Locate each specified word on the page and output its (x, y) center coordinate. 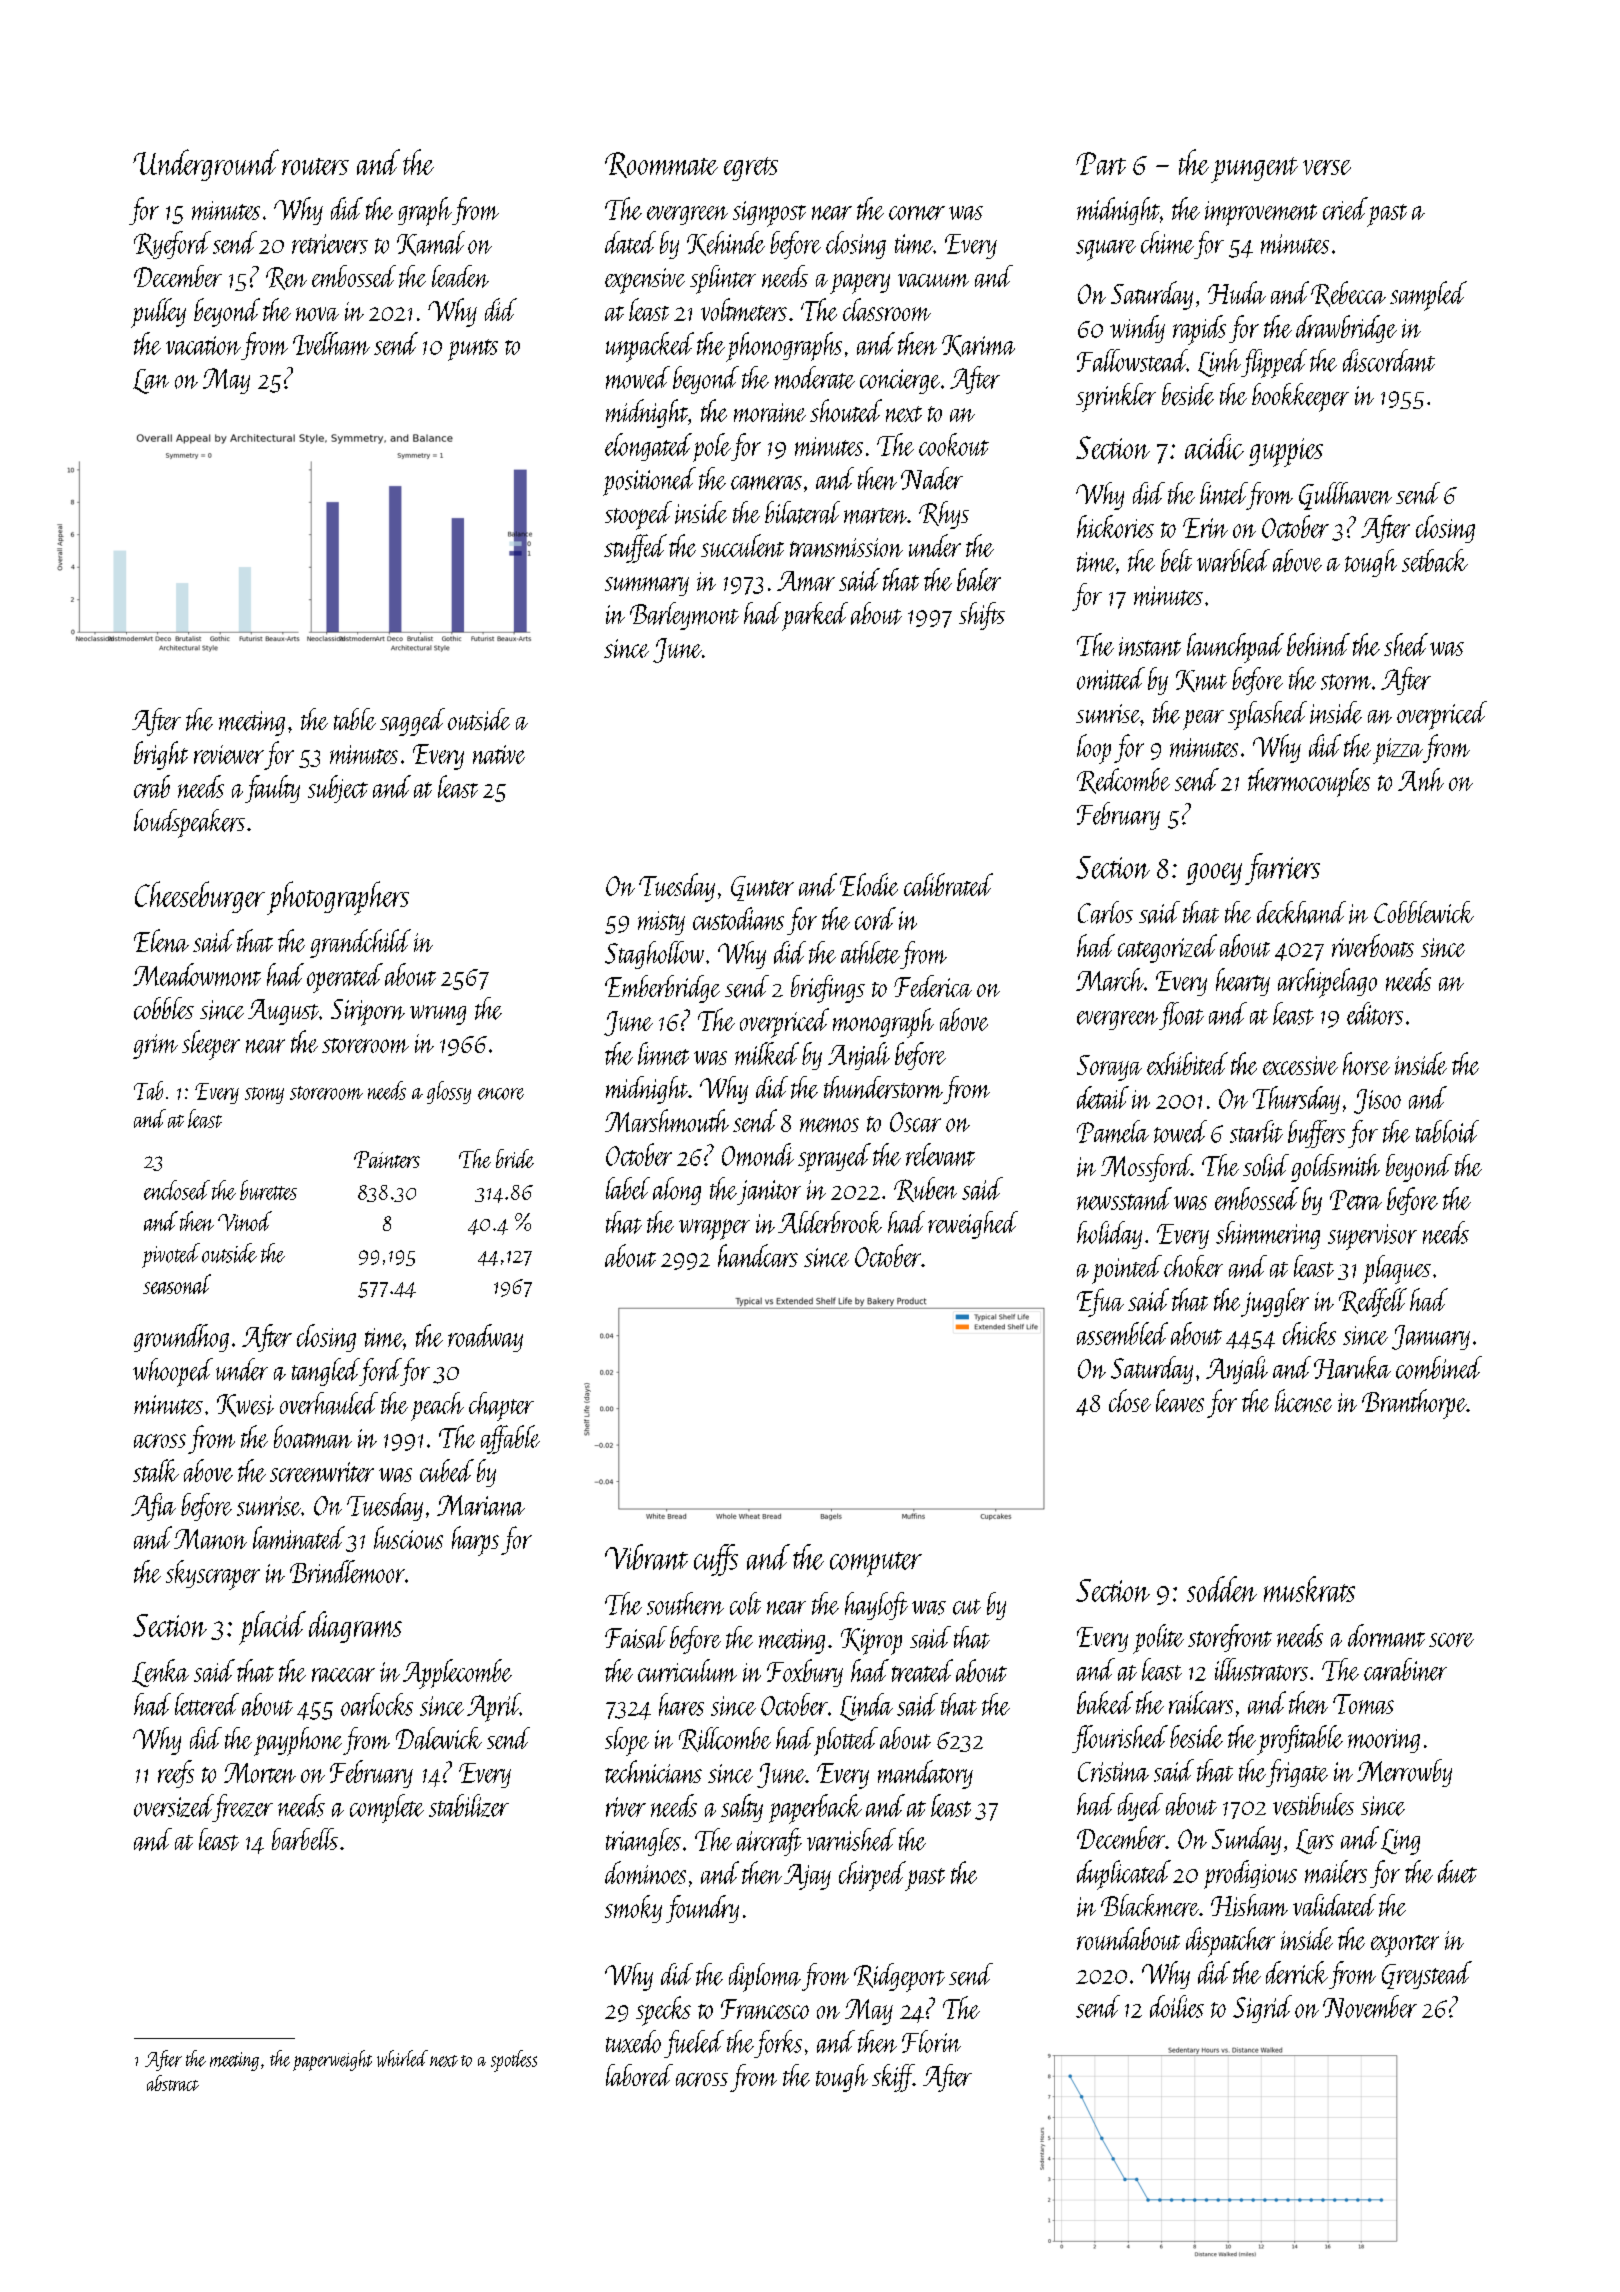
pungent (1254, 170)
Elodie (869, 884)
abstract (173, 2083)
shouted (846, 410)
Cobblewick (1424, 912)
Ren (286, 278)
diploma (765, 1977)
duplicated (1124, 1875)
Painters (387, 1159)
